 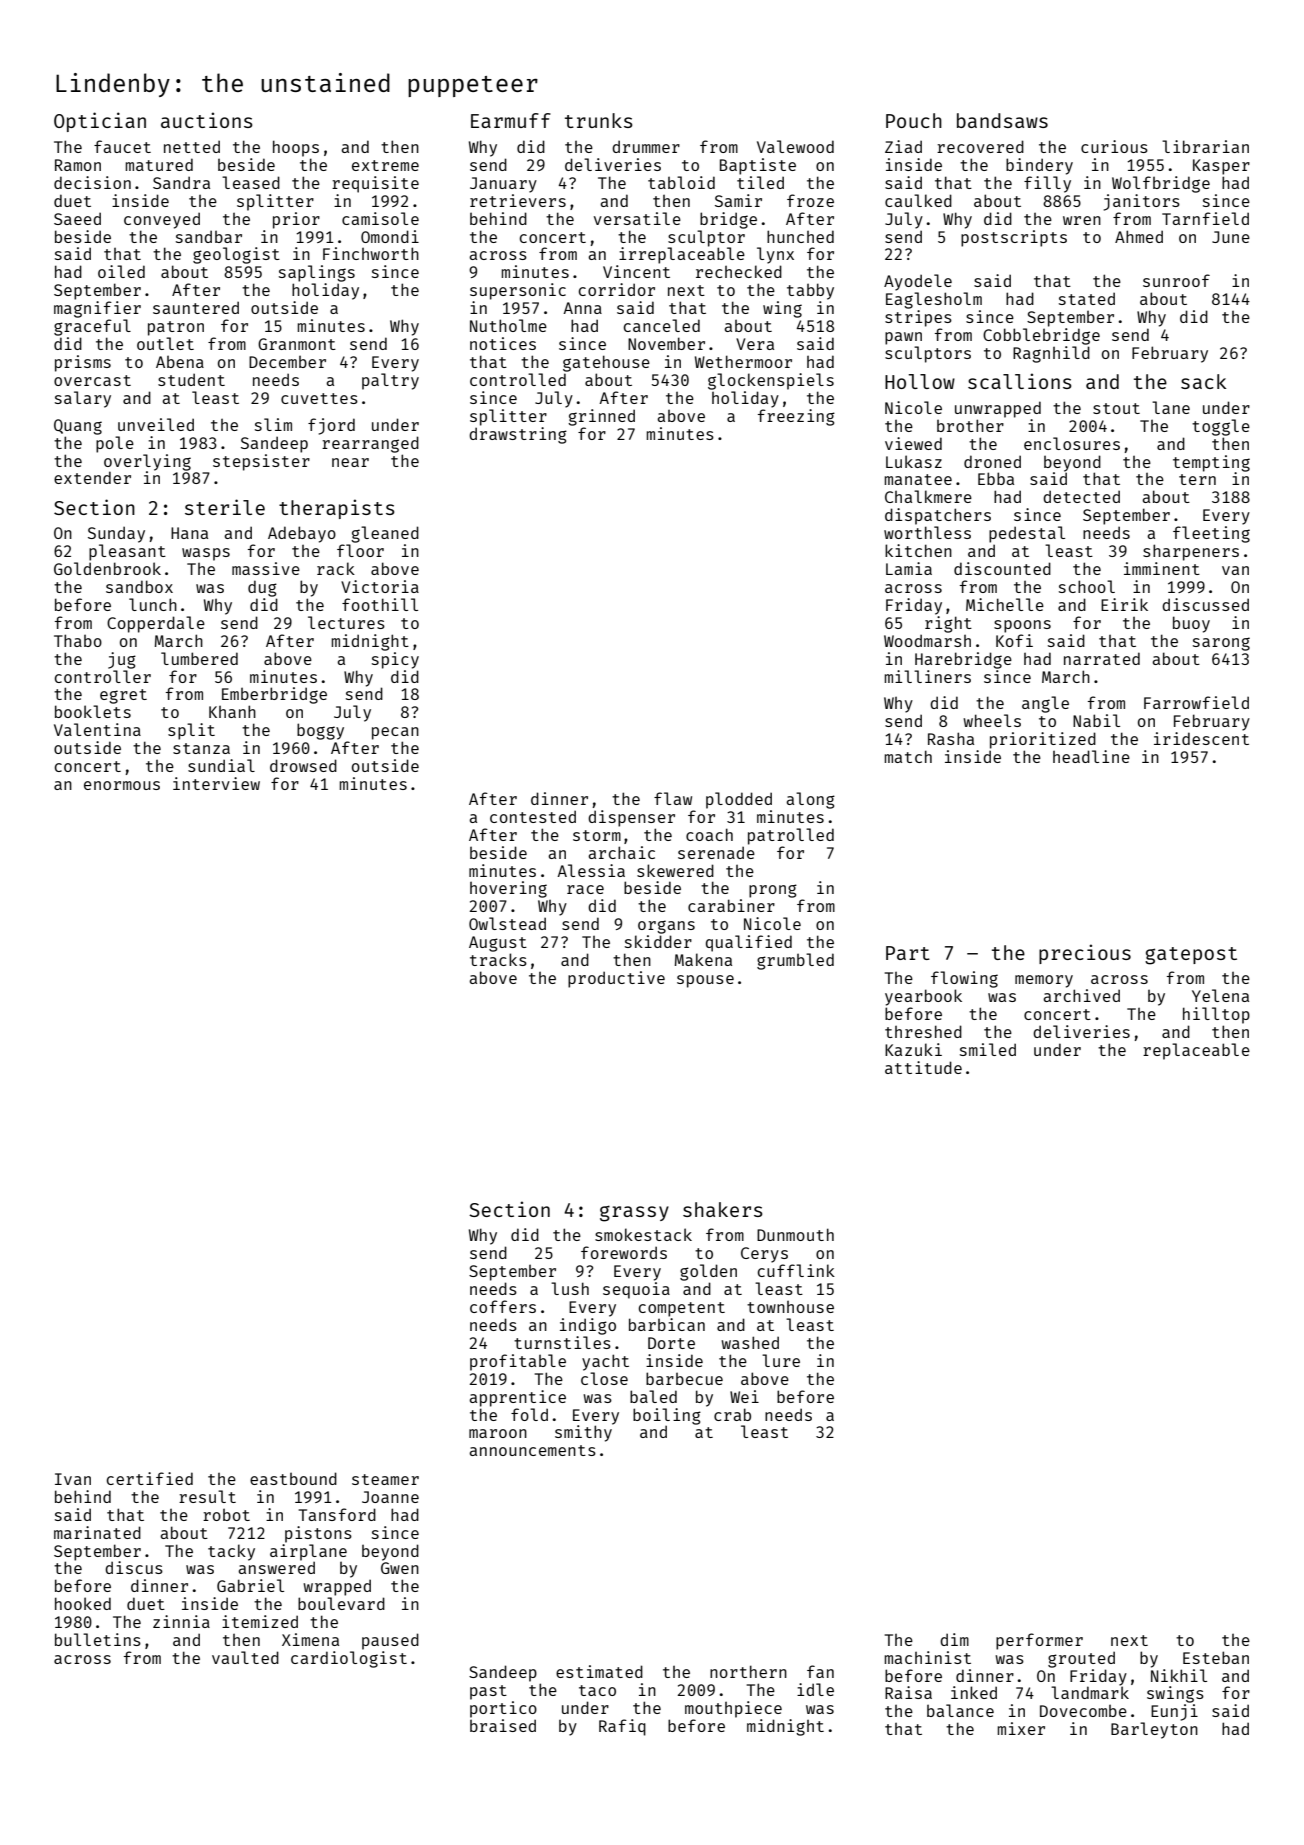 What do you see at coordinates (100, 122) in the page?
I see `Optician` at bounding box center [100, 122].
